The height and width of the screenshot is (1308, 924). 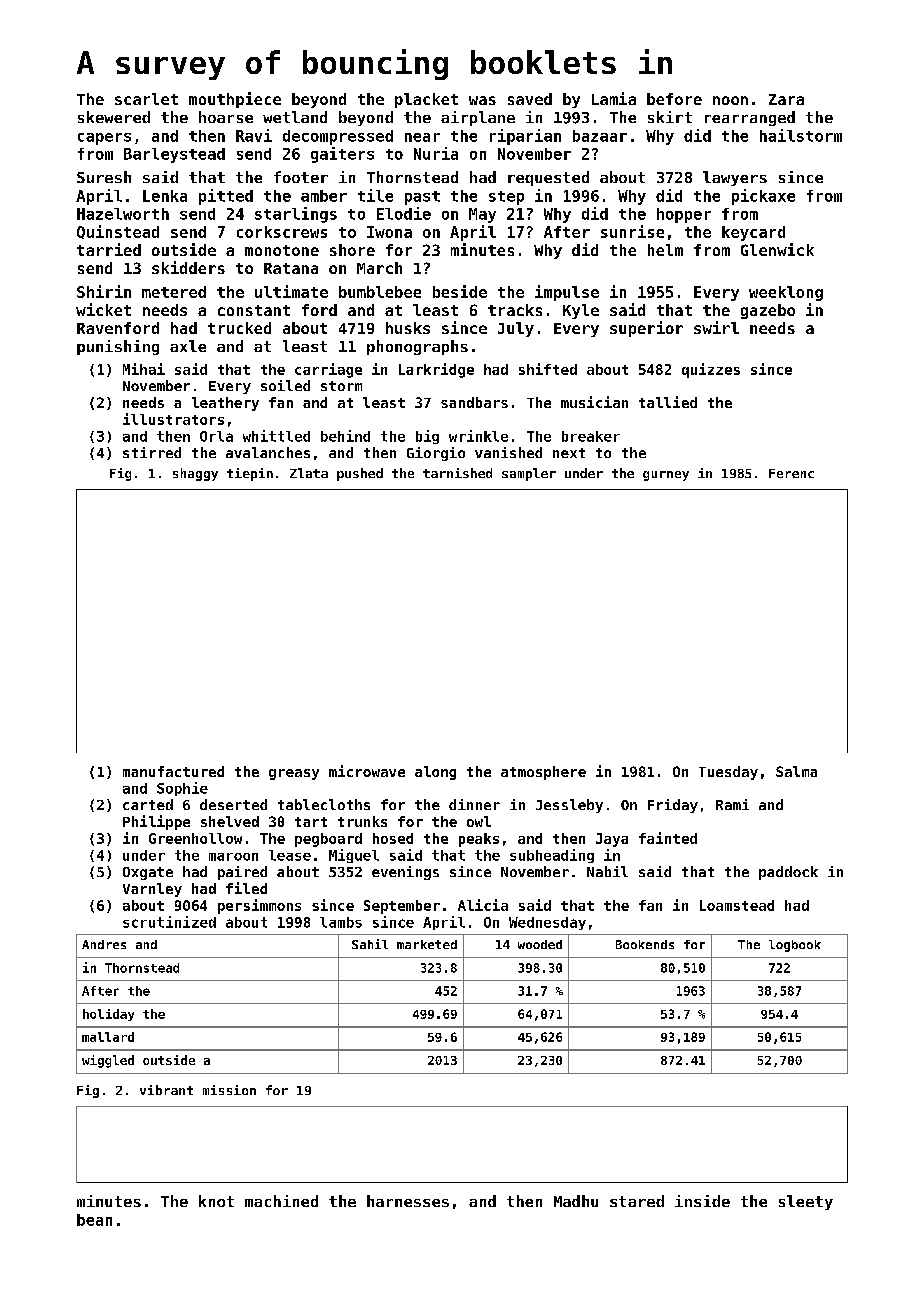 What do you see at coordinates (426, 100) in the screenshot?
I see `placket` at bounding box center [426, 100].
